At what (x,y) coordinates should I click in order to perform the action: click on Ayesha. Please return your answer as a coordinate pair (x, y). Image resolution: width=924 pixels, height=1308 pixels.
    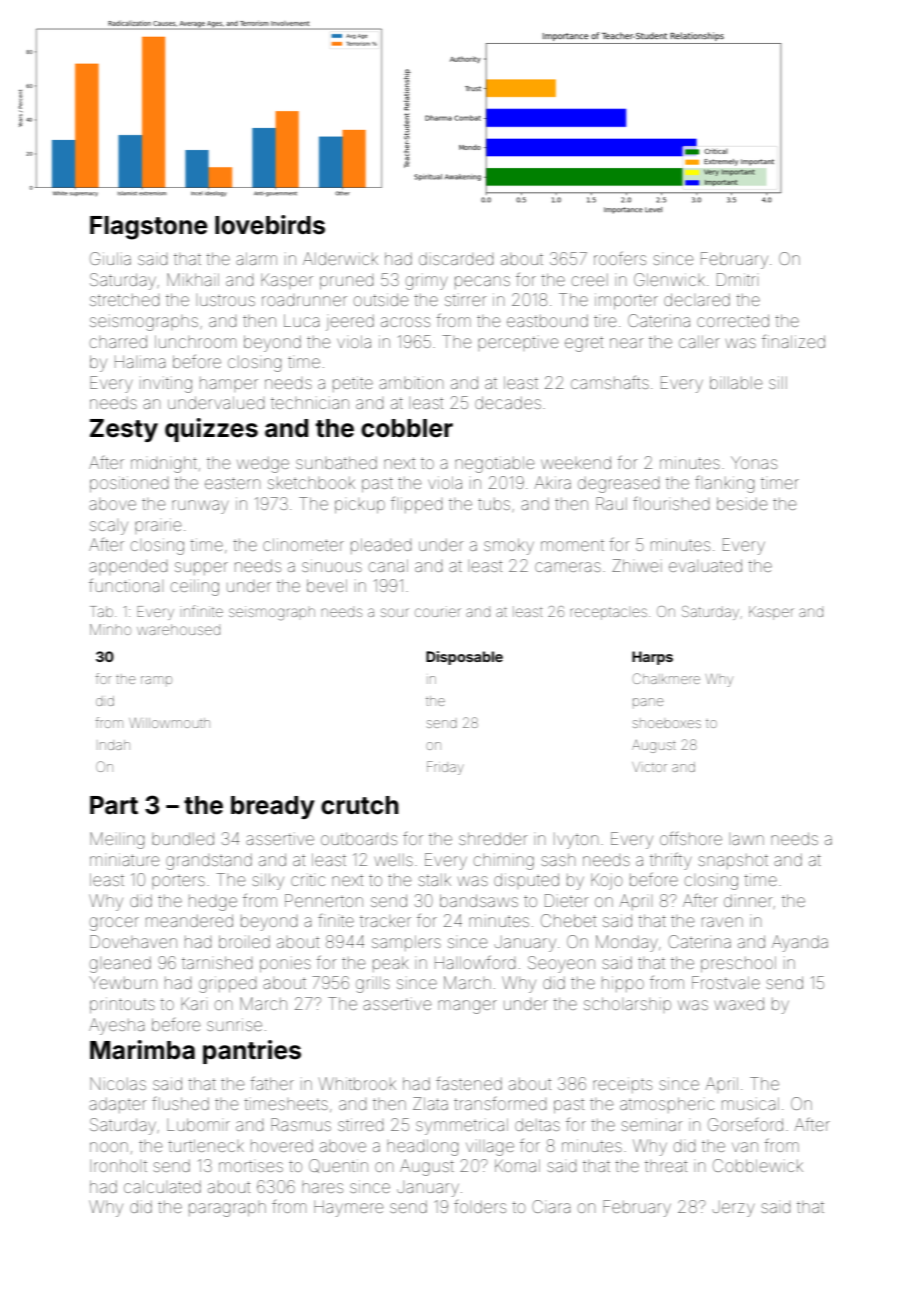
    Looking at the image, I should click on (116, 1026).
